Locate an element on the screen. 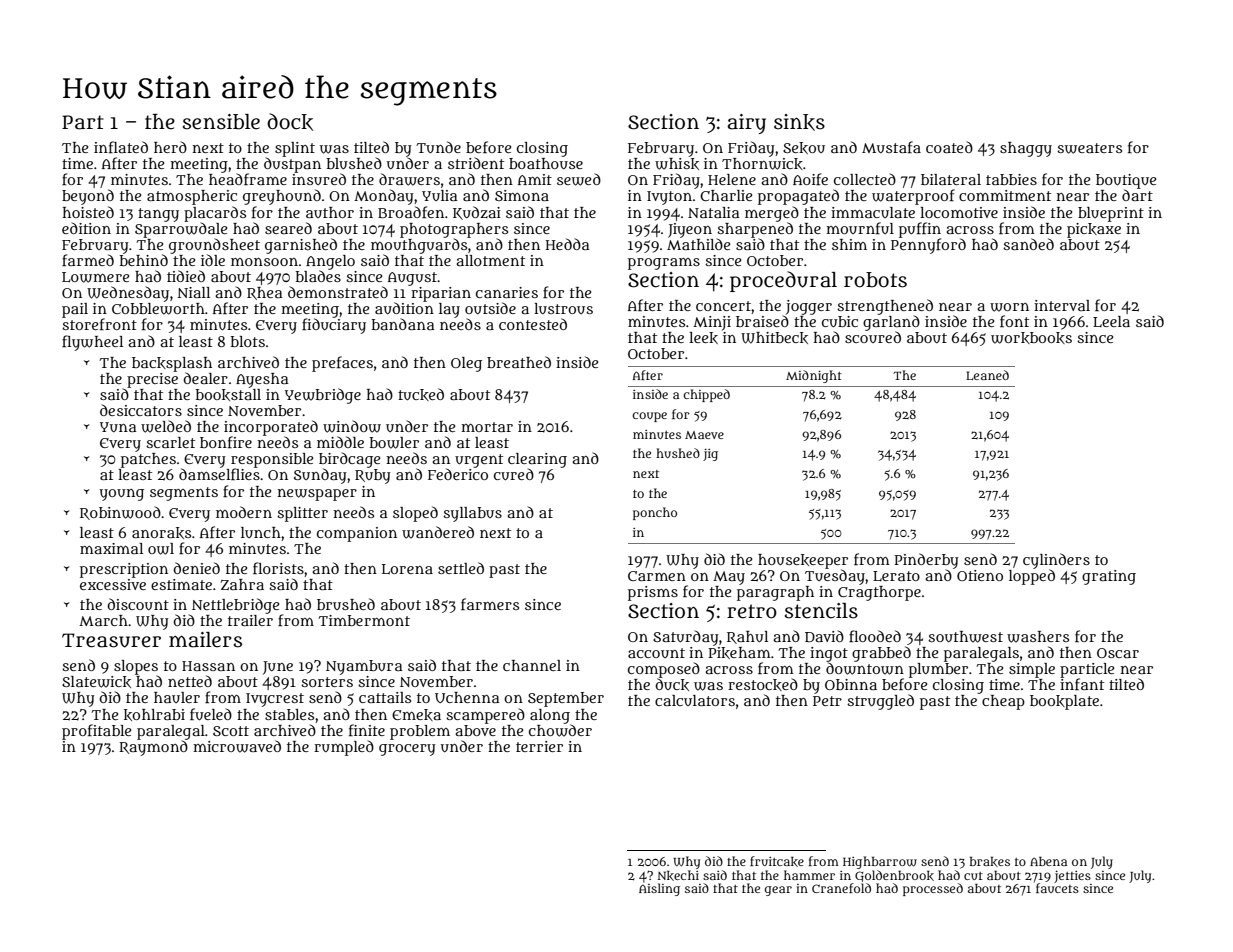 The height and width of the screenshot is (952, 1233). Pinderby is located at coordinates (926, 561).
